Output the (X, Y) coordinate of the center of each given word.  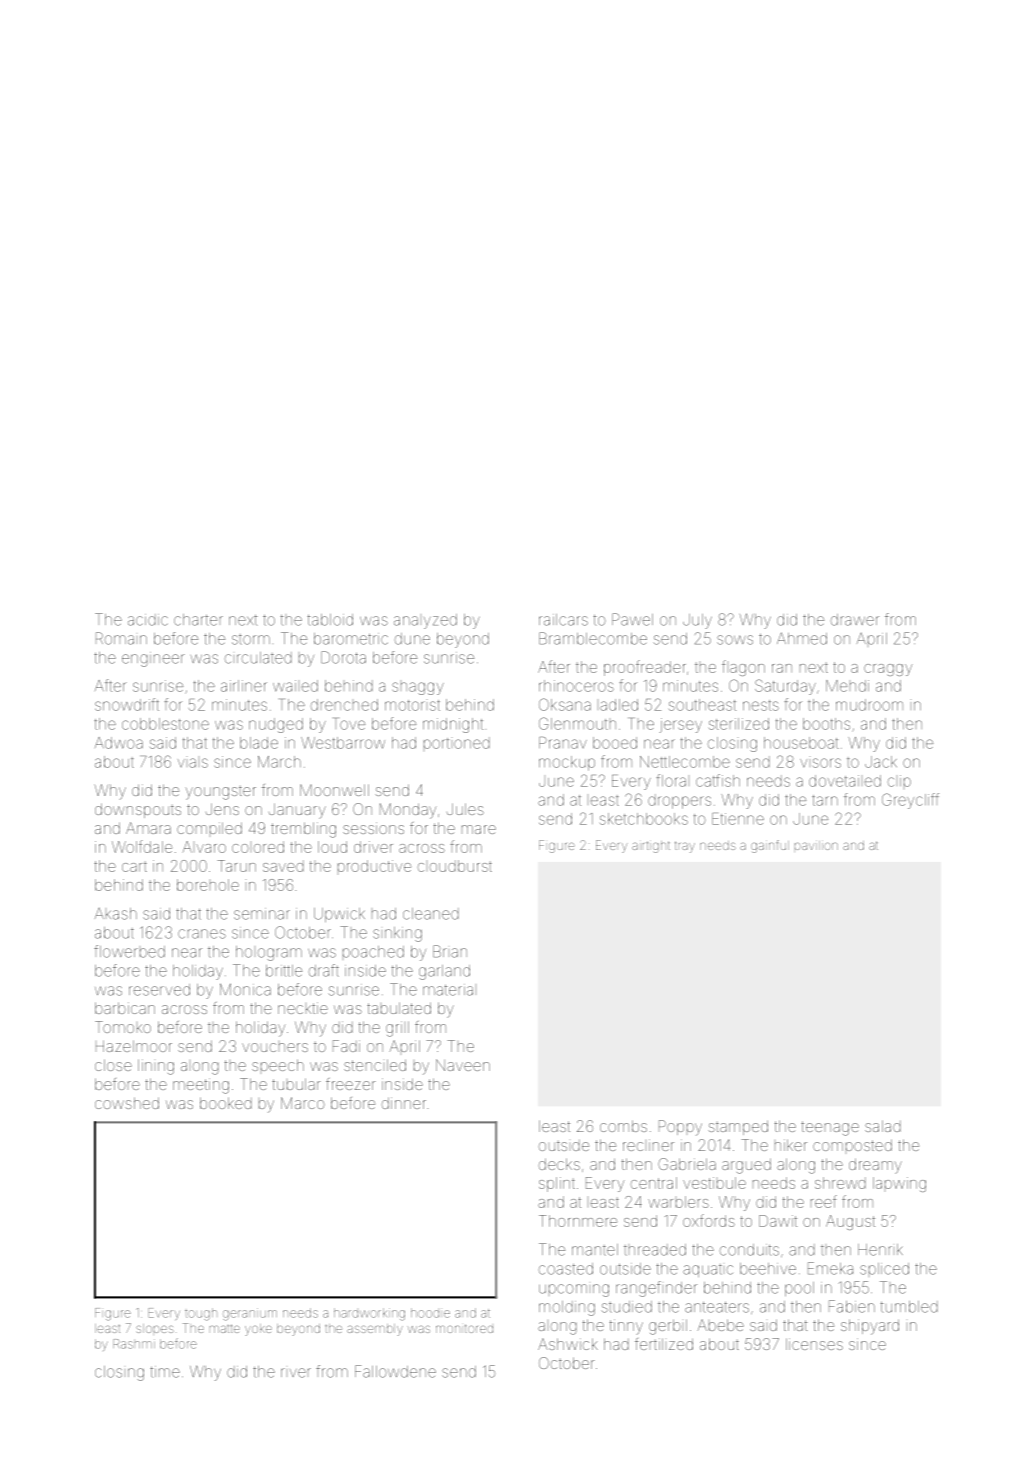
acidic (148, 620)
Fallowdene (395, 1371)
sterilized (739, 724)
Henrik (880, 1250)
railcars (563, 620)
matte (225, 1328)
